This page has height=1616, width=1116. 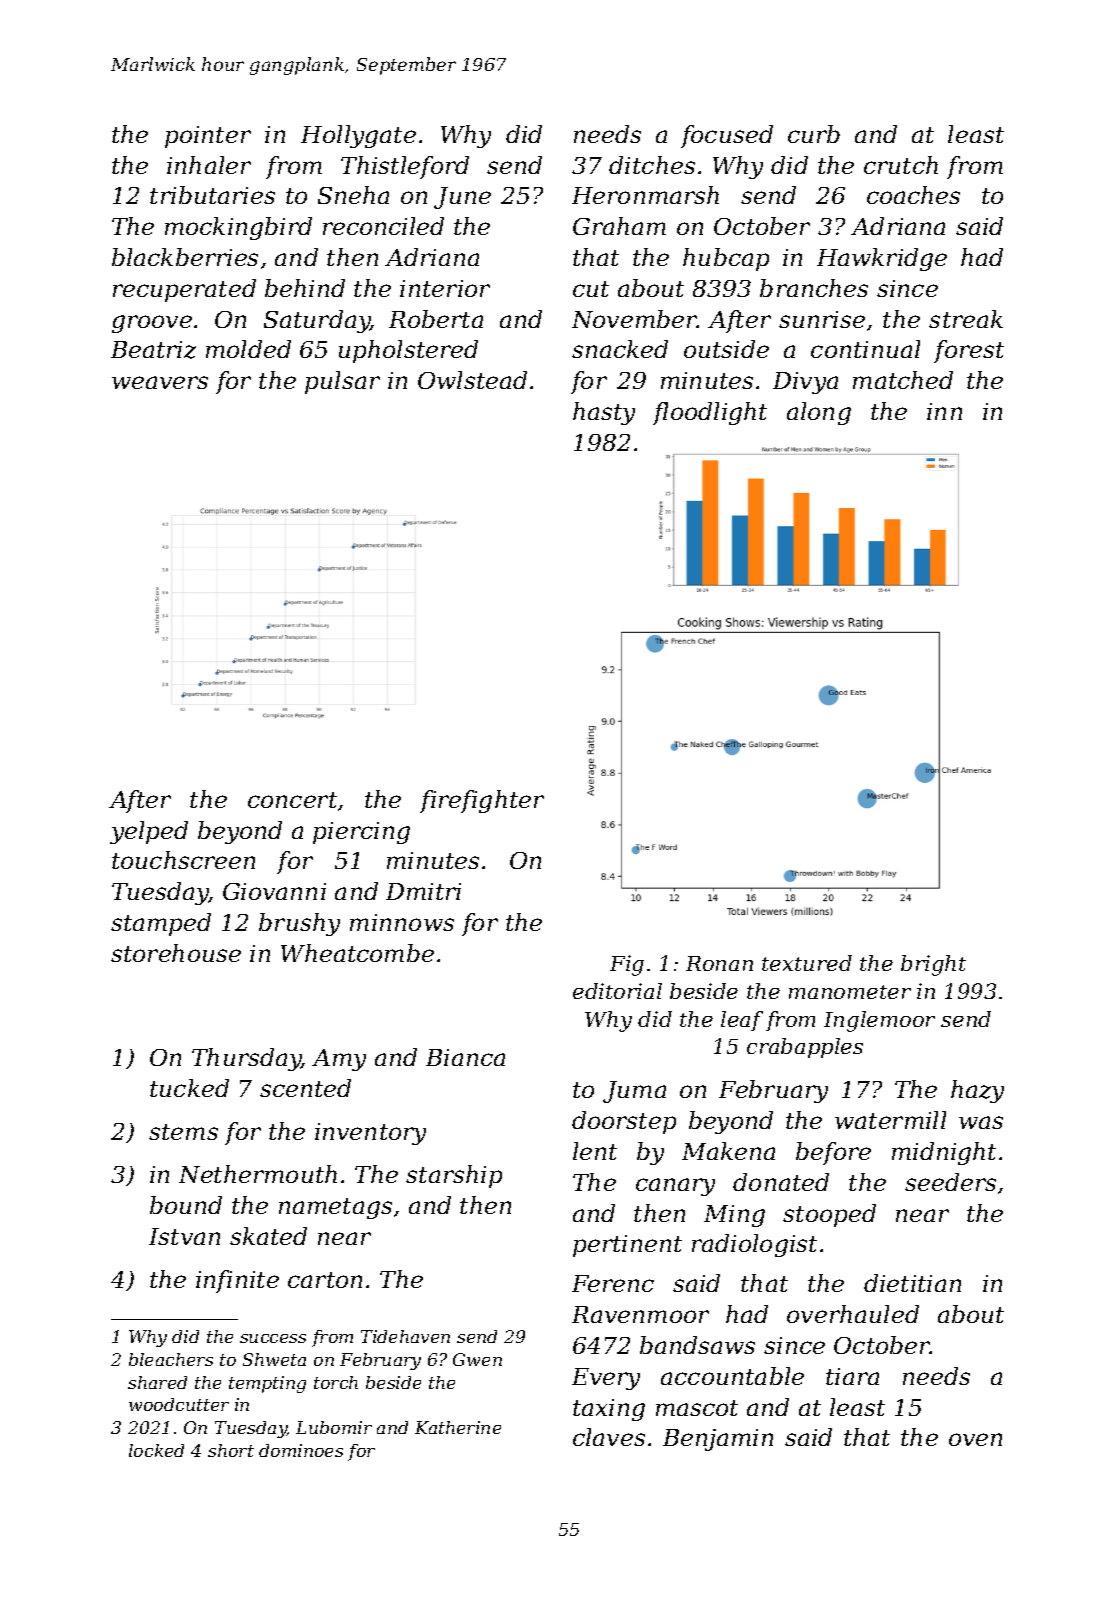 I want to click on pulsar, so click(x=342, y=382).
